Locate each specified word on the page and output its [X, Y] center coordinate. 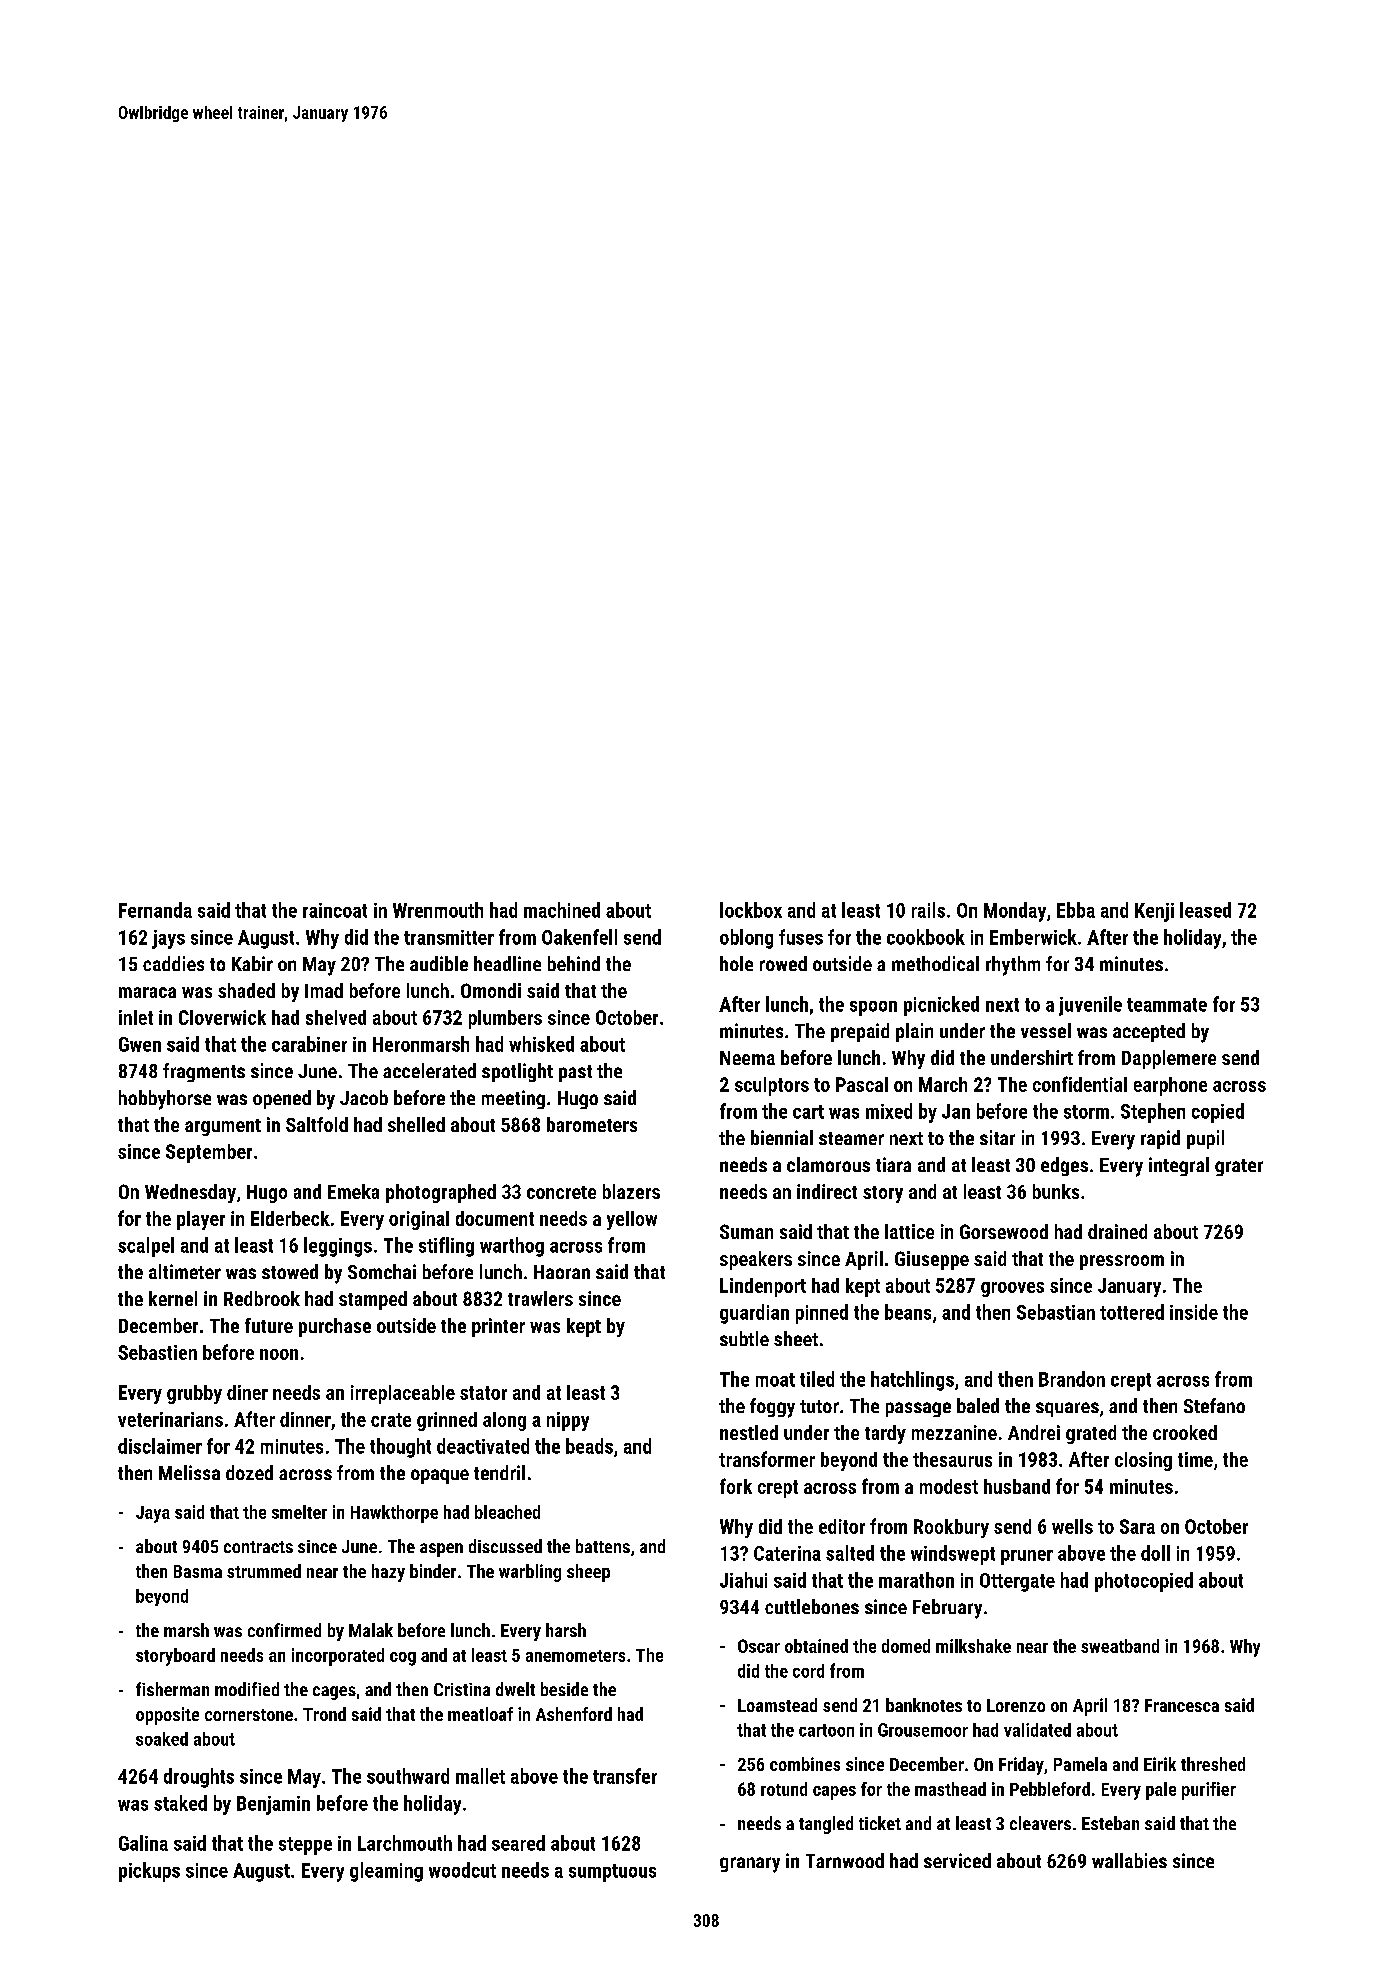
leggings [338, 1247]
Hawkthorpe [394, 1514]
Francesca [1182, 1705]
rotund [784, 1789]
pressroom [1122, 1262]
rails [928, 910]
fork [736, 1486]
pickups [149, 1872]
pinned [822, 1314]
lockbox [751, 910]
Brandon [1072, 1379]
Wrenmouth [438, 910]
